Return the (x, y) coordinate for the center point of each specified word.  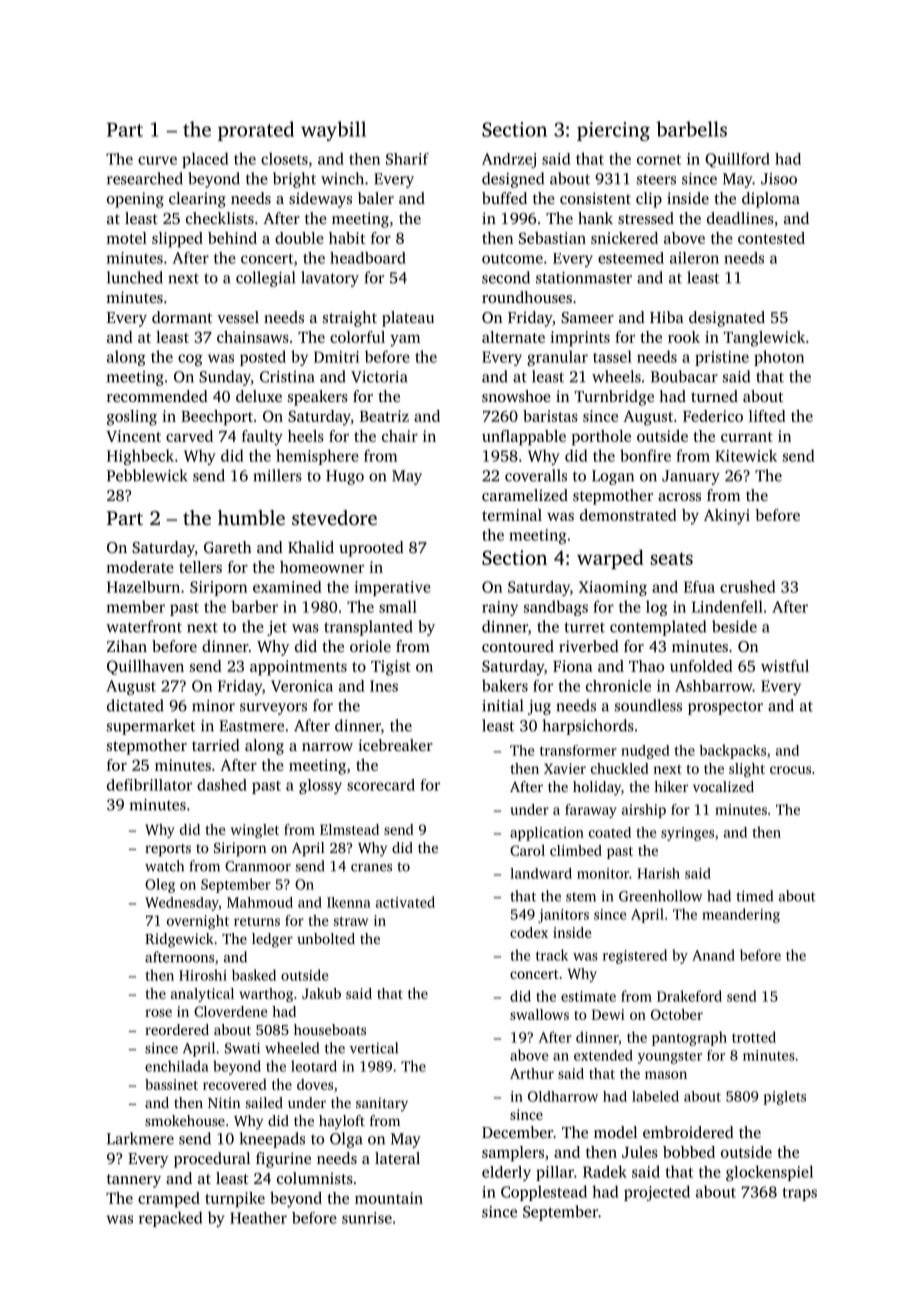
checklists (220, 218)
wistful (785, 666)
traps (799, 1194)
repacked (170, 1219)
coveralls (536, 475)
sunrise (367, 1218)
